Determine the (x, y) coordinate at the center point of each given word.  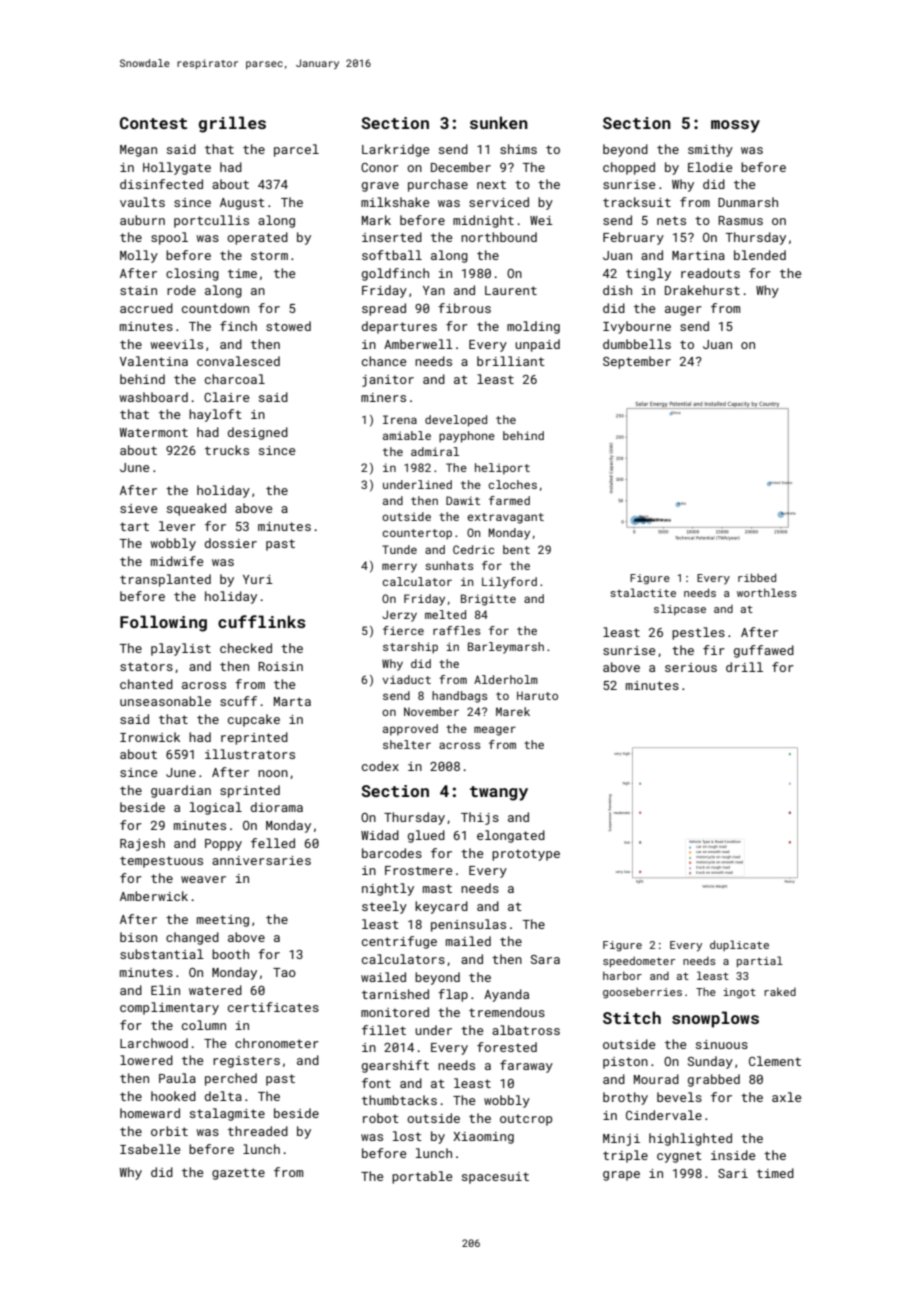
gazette (238, 1174)
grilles (232, 124)
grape (621, 1176)
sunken (499, 122)
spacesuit (495, 1178)
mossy (735, 126)
